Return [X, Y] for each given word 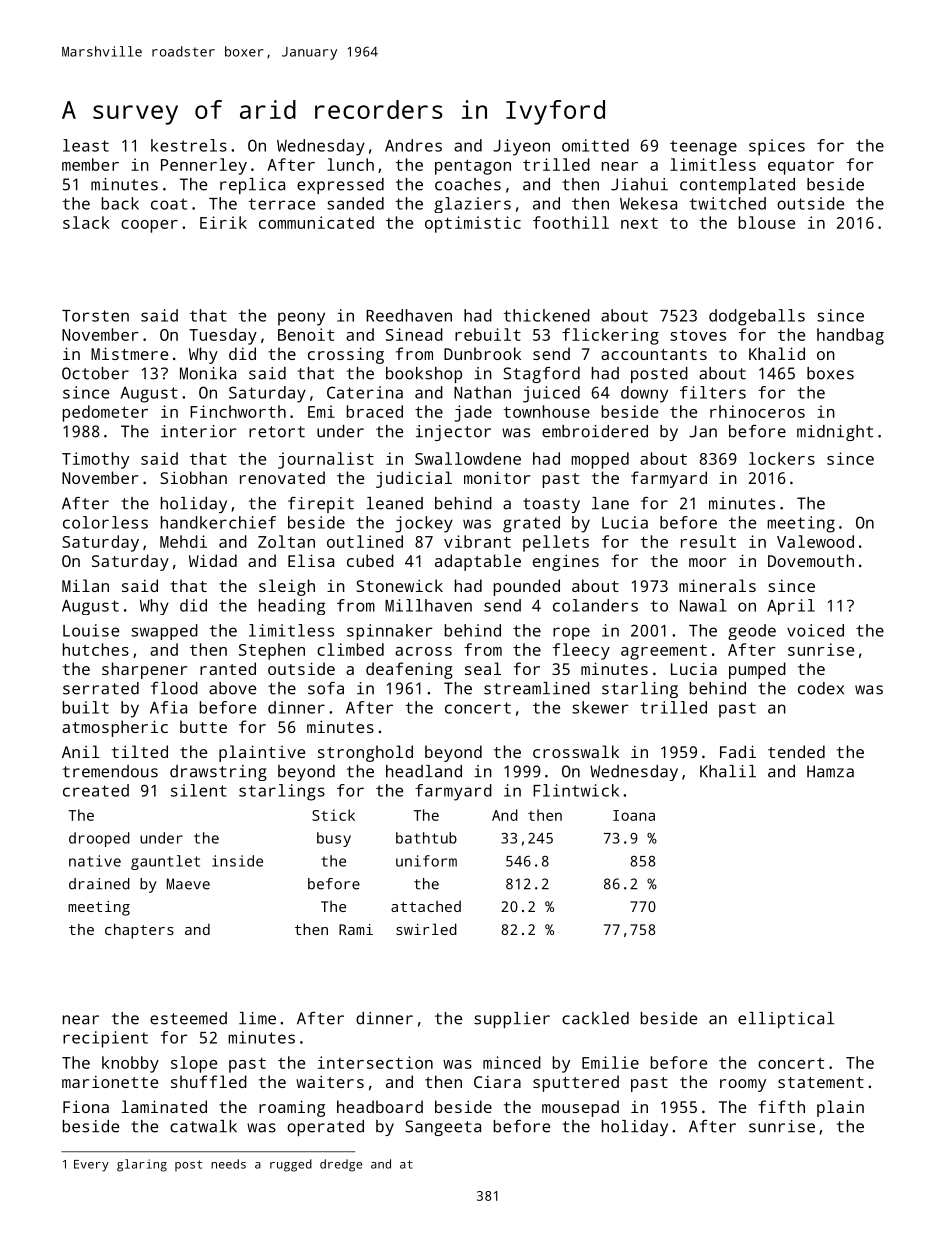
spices [777, 147]
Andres [413, 145]
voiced [815, 630]
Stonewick [399, 585]
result [708, 541]
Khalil [728, 771]
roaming [292, 1108]
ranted [228, 668]
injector [453, 433]
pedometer [105, 413]
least [86, 145]
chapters [139, 931]
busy [334, 839]
